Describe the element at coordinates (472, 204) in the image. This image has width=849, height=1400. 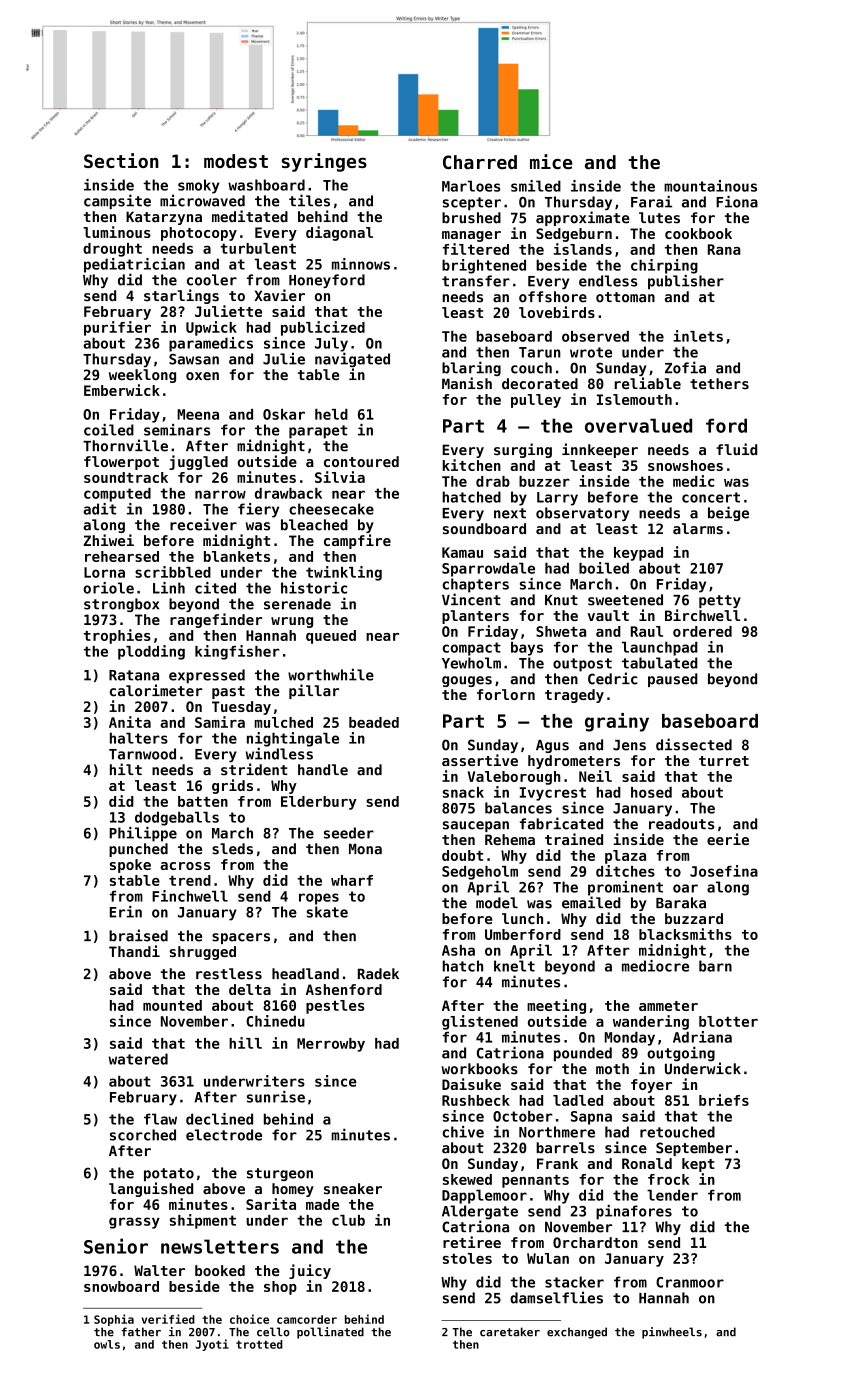
I see `scepter` at that location.
